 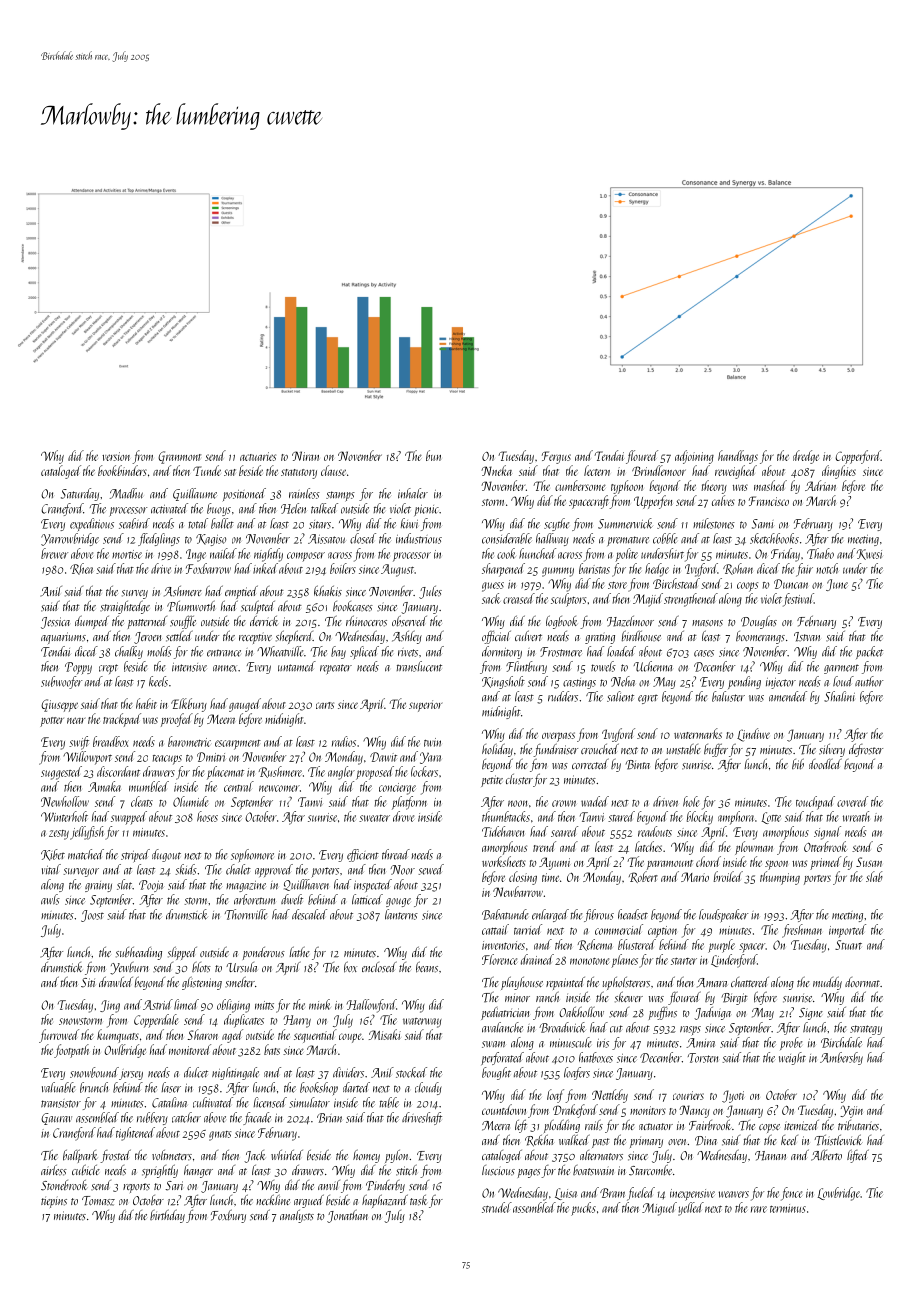 I want to click on doormat, so click(x=862, y=982).
